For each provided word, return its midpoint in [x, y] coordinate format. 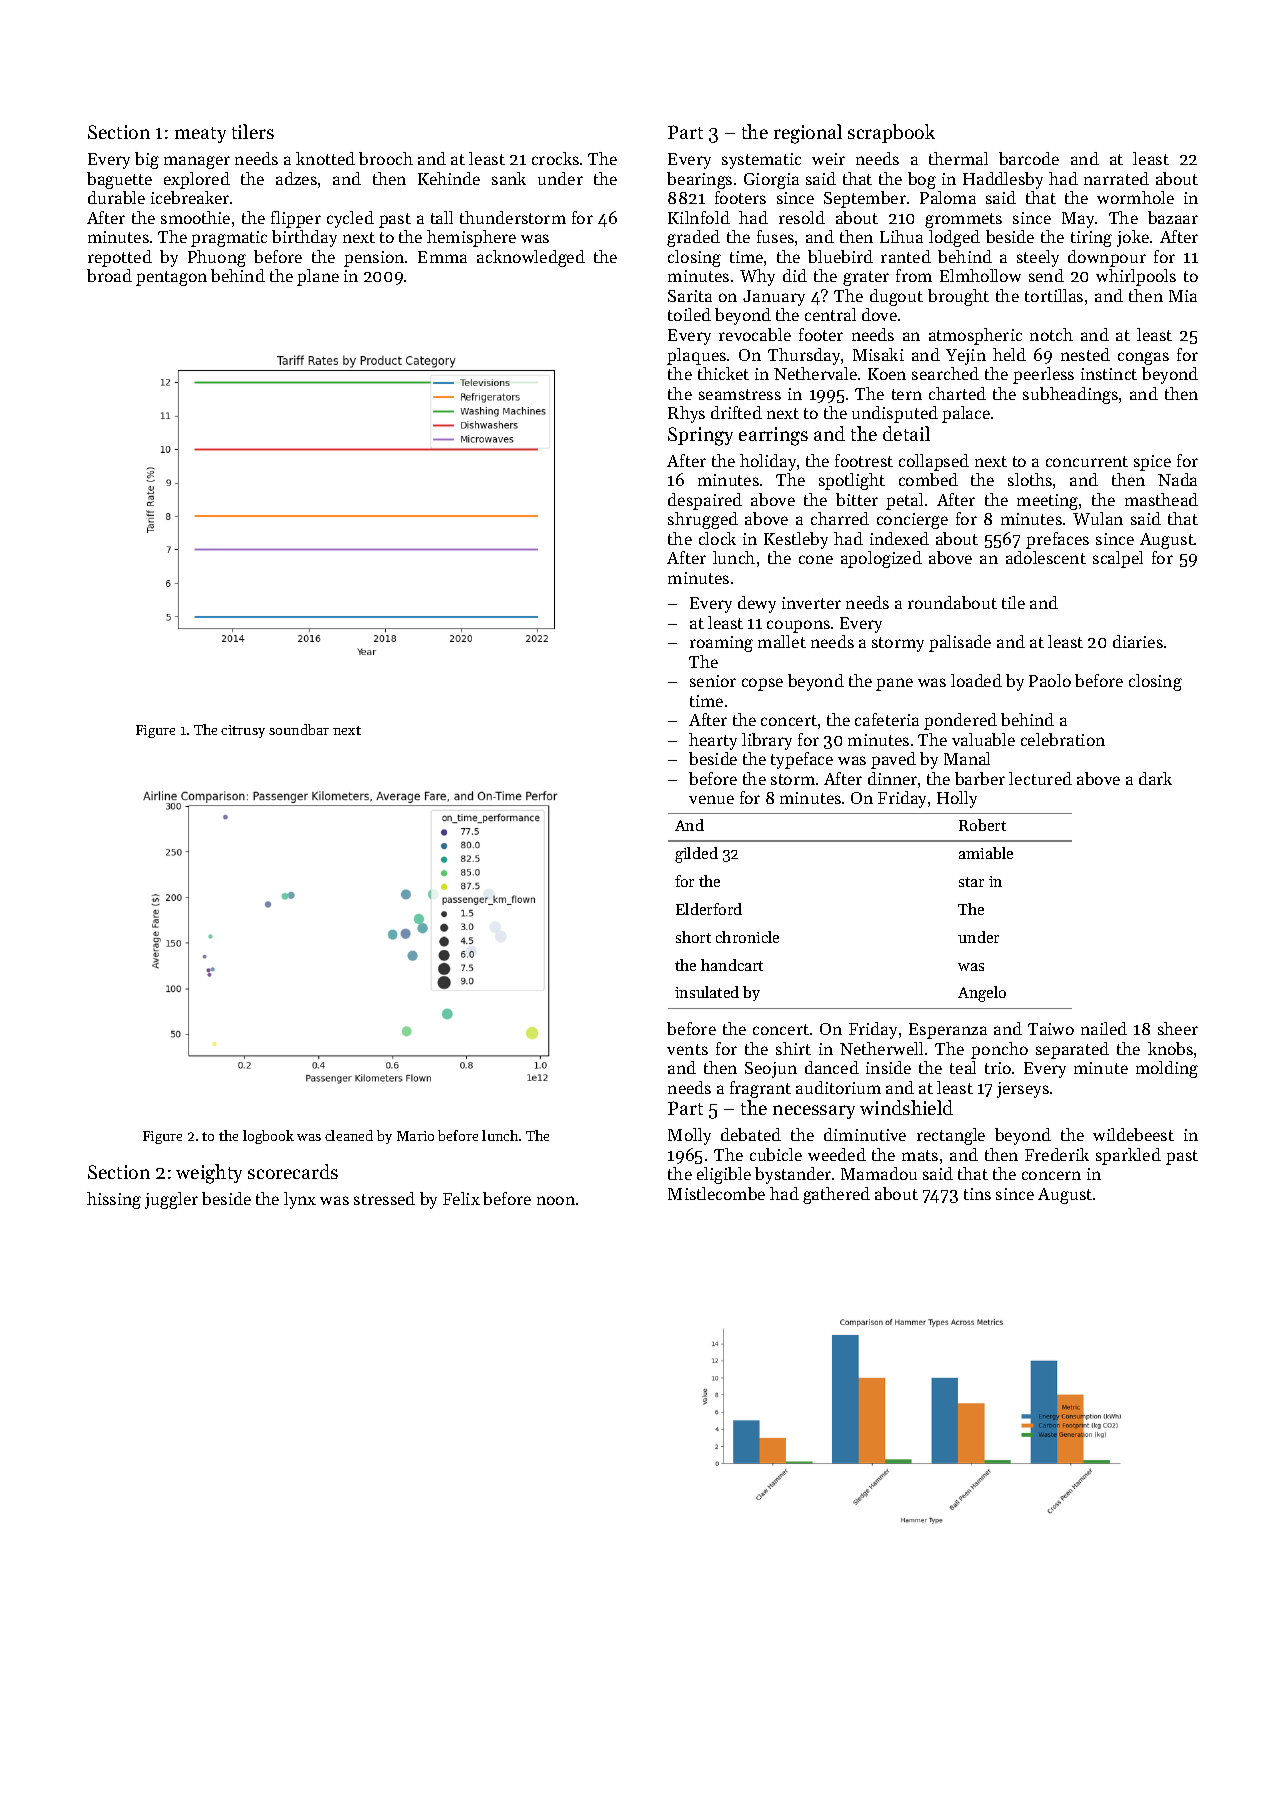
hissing [114, 1200]
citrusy [243, 731]
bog [922, 180]
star [971, 882]
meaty [200, 135]
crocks [555, 158]
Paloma [948, 197]
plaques [696, 356]
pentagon [171, 278]
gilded [696, 855]
